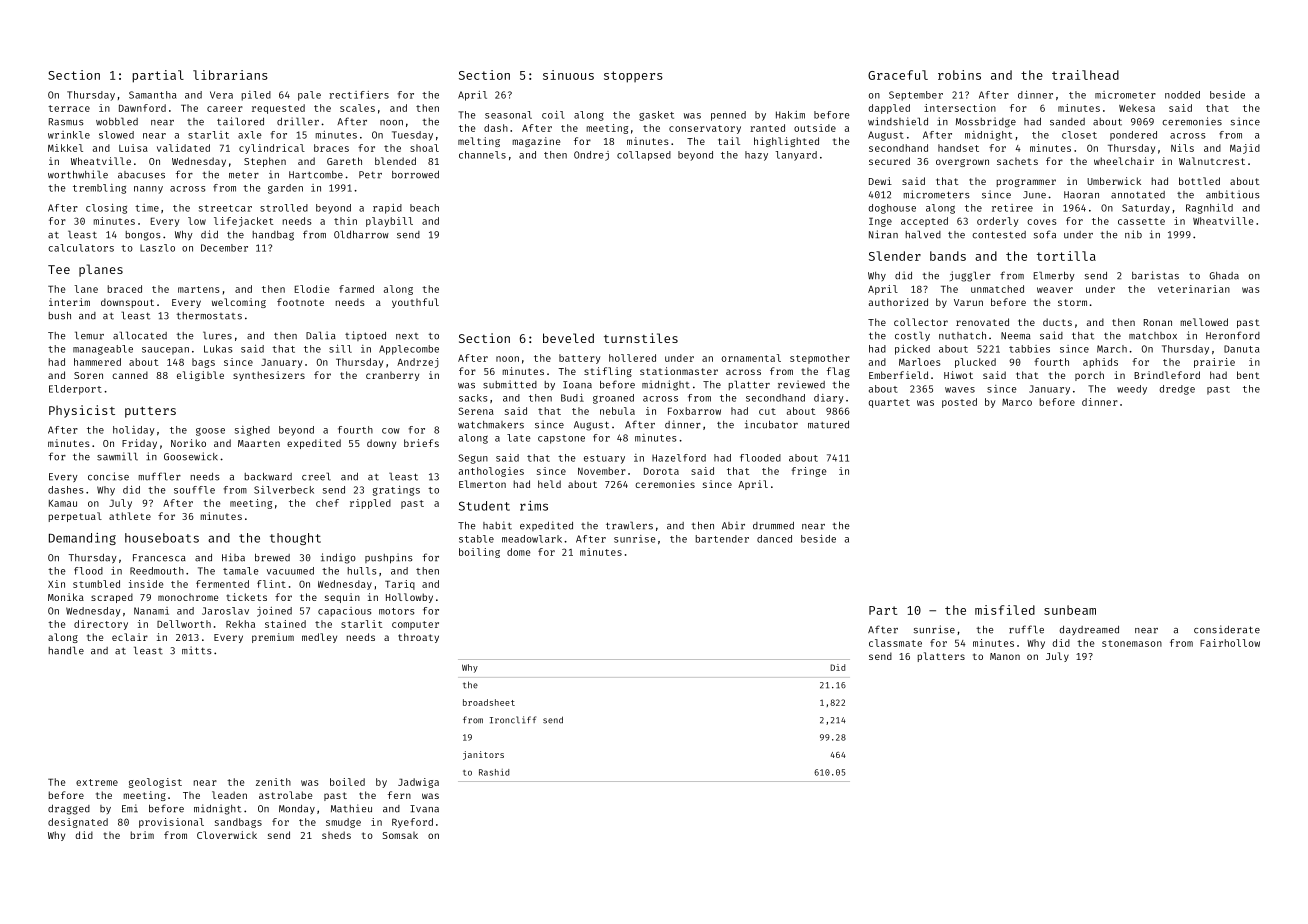 This screenshot has width=1308, height=924. Describe the element at coordinates (75, 390) in the screenshot. I see `Elderport` at that location.
